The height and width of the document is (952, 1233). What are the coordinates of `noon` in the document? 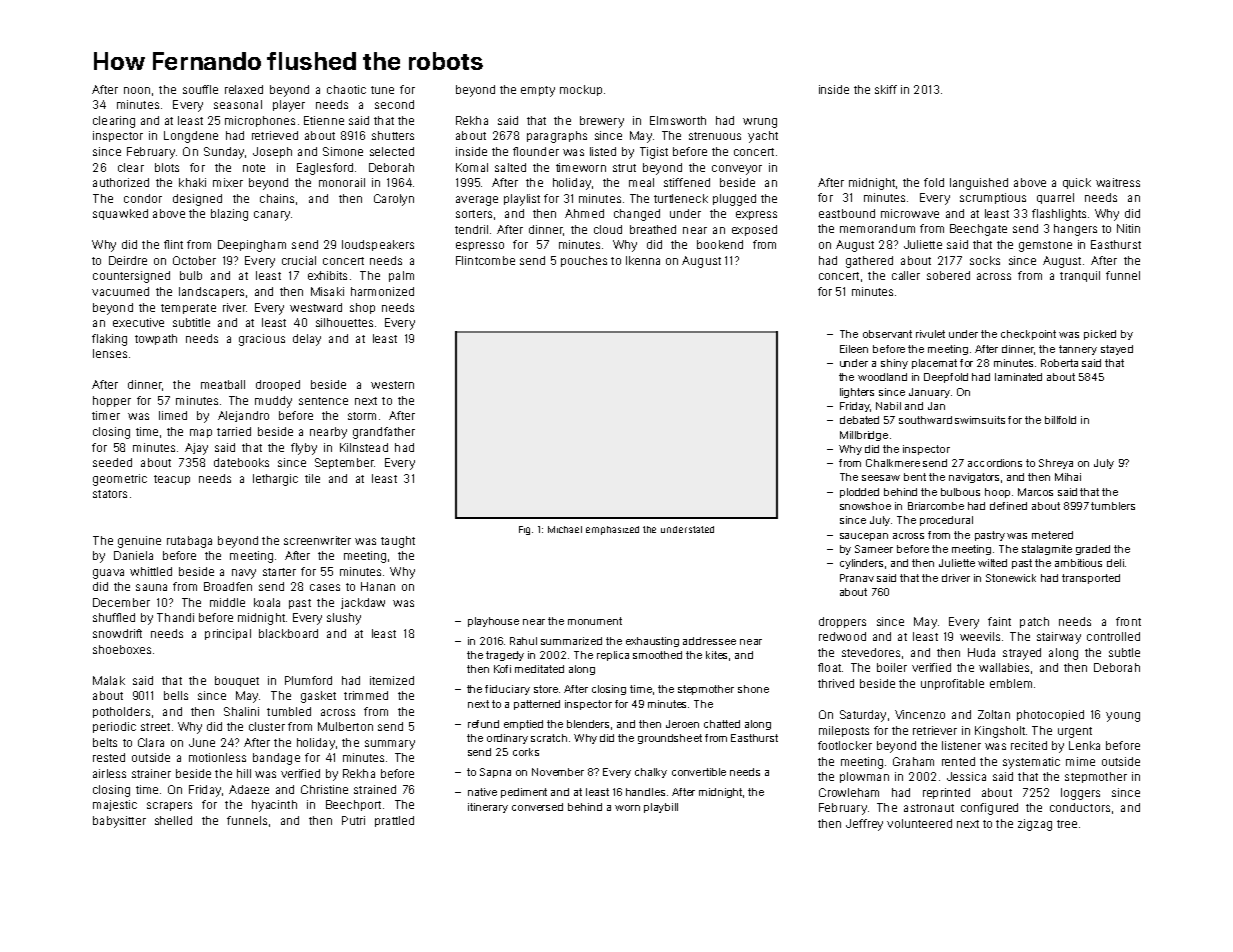 It's located at (137, 90).
